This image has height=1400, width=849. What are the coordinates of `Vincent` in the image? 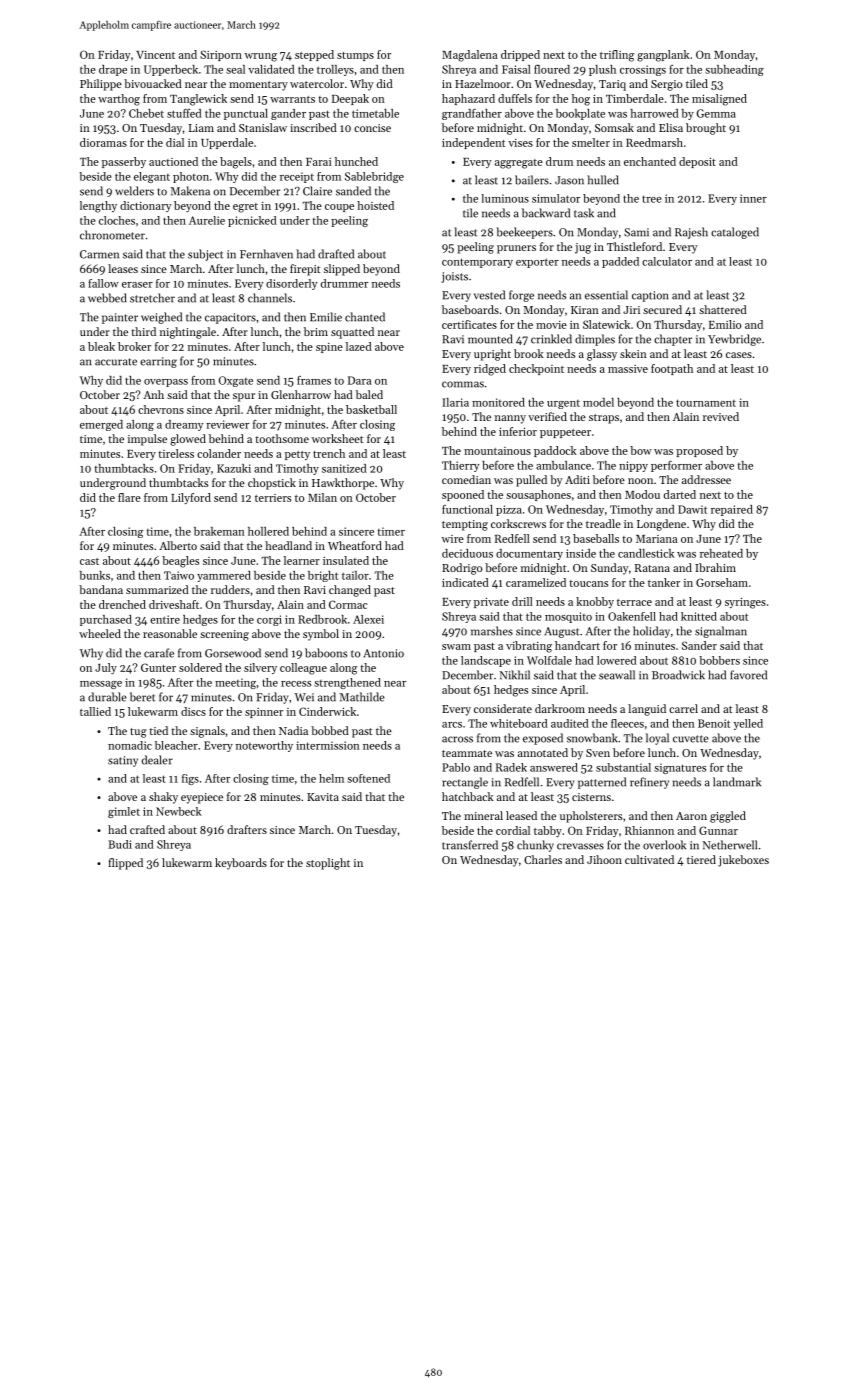 It's located at (155, 55).
